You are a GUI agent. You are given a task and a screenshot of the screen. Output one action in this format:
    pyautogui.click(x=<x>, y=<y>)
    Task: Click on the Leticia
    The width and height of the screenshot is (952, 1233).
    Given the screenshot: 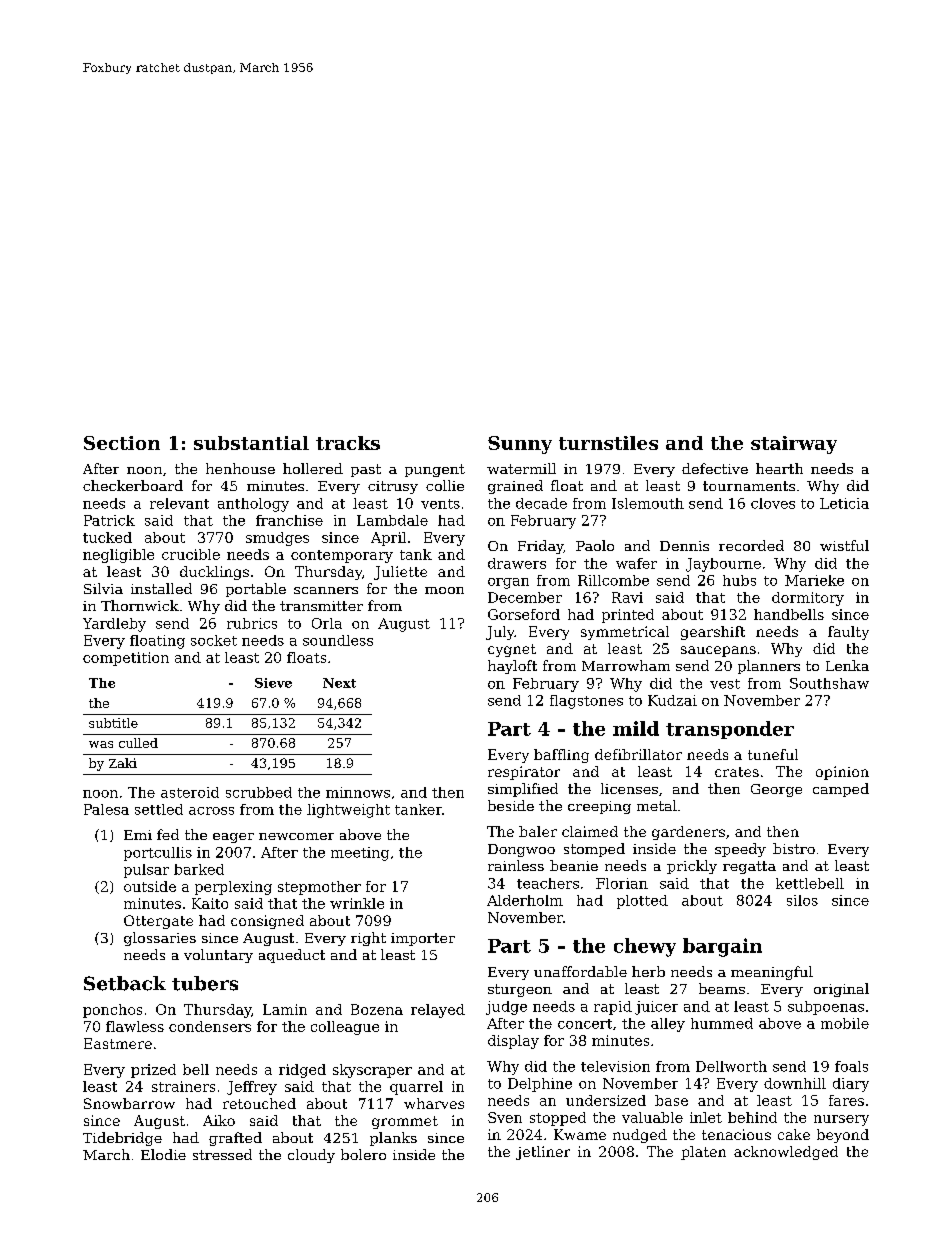 What is the action you would take?
    pyautogui.click(x=844, y=503)
